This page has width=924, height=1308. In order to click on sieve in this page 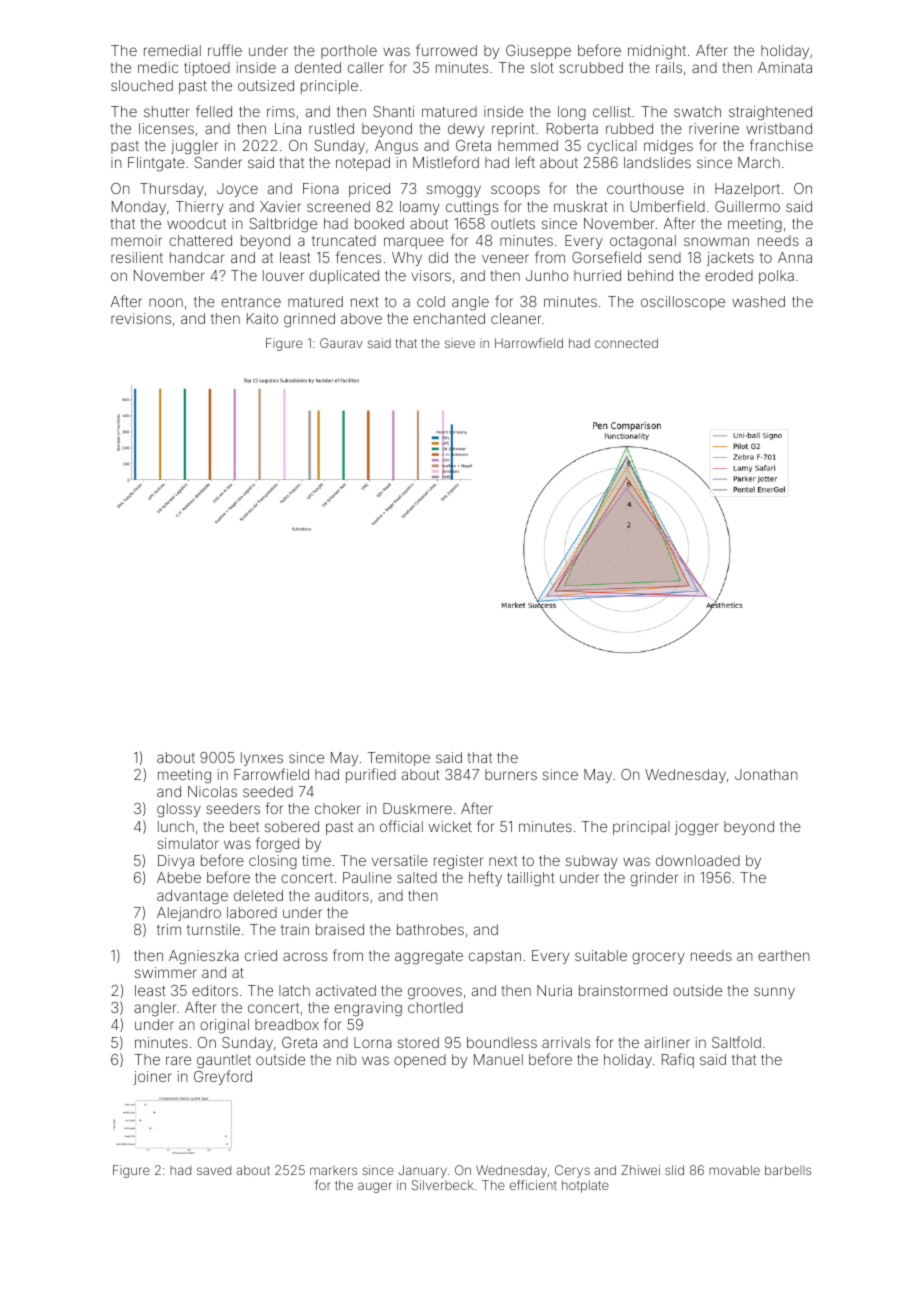, I will do `click(460, 343)`.
